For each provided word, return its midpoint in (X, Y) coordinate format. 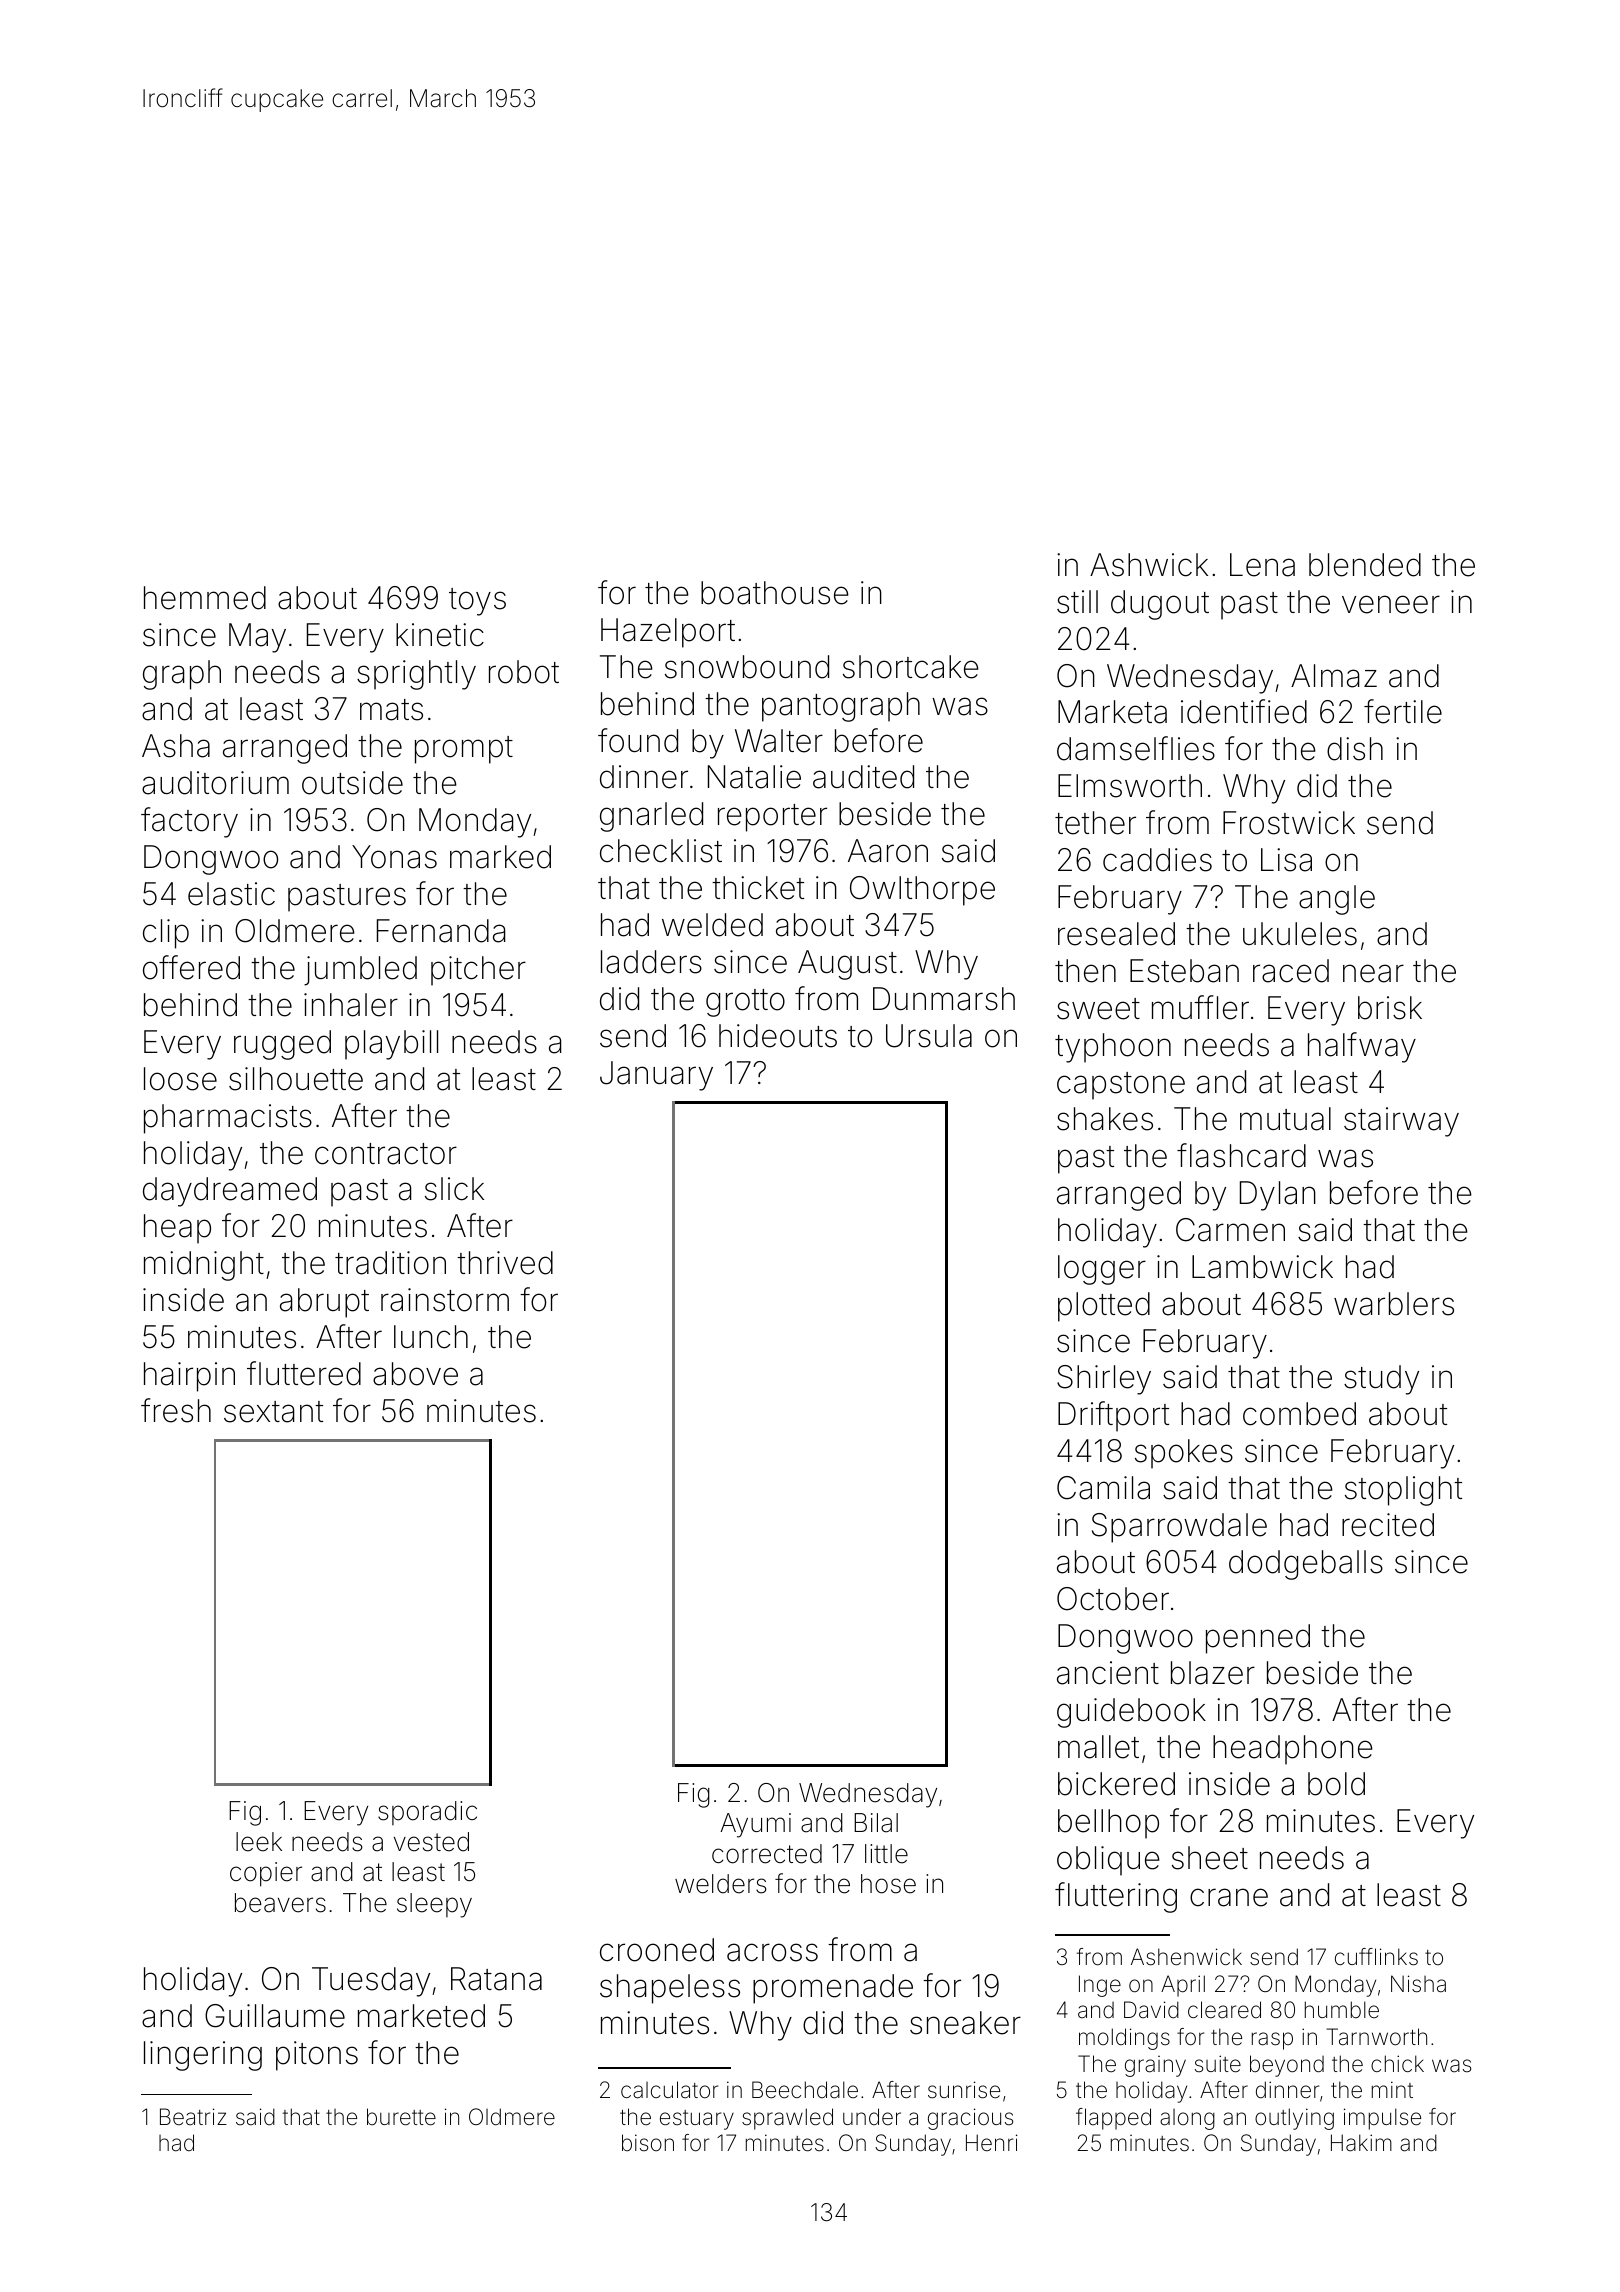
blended (1365, 565)
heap (177, 1229)
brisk (1390, 1008)
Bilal (876, 1823)
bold (1336, 1784)
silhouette (296, 1079)
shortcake (911, 667)
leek (259, 1842)
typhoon (1113, 1048)
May (257, 638)
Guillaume (275, 2016)
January (656, 1076)
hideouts (778, 1036)
